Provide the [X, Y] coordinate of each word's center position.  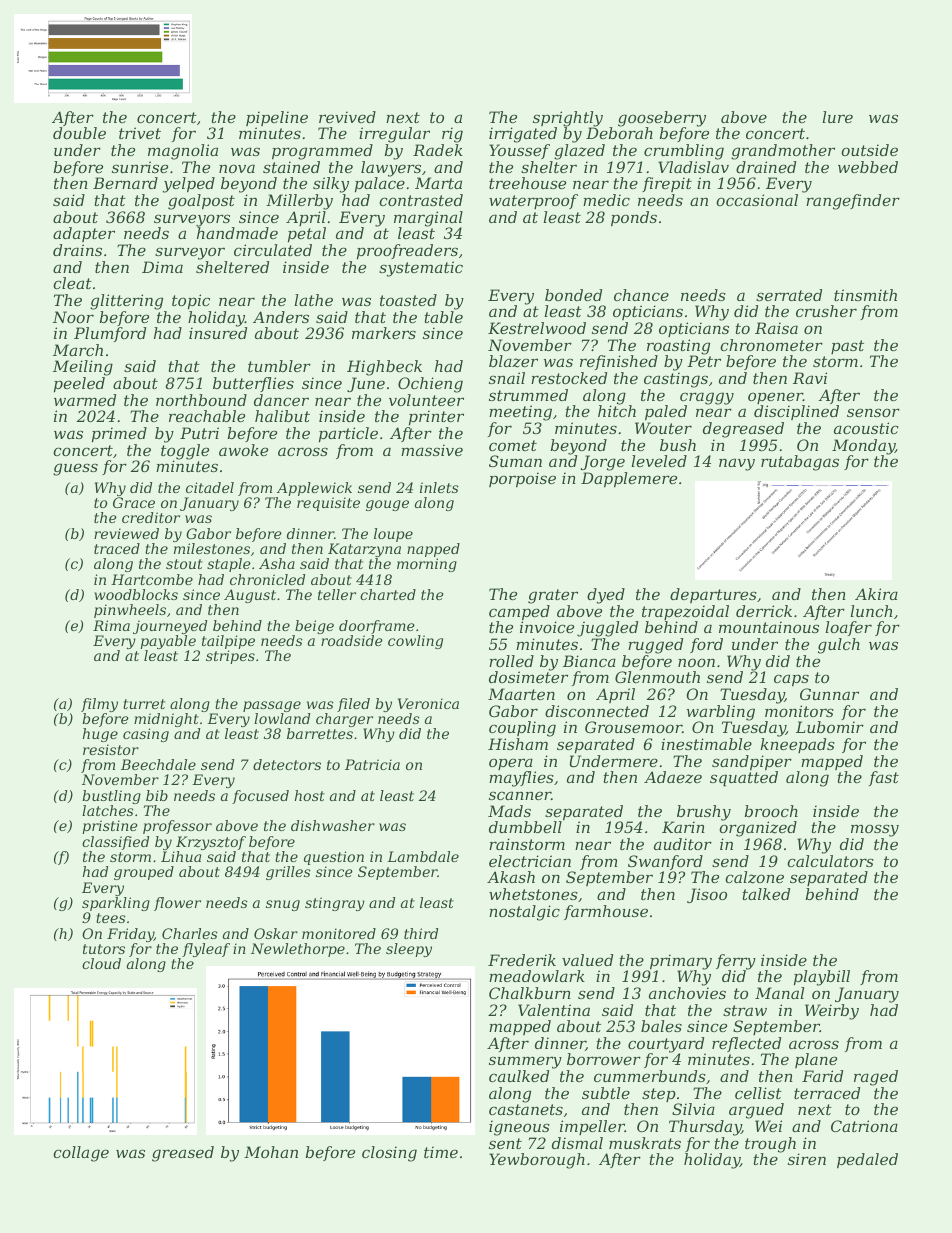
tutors [104, 949]
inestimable [706, 744]
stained [291, 167]
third [421, 933]
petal [307, 234]
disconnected [597, 711]
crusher [826, 311]
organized [758, 829]
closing [389, 1154]
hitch [617, 411]
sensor [873, 412]
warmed [85, 400]
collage [81, 1154]
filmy [99, 705]
